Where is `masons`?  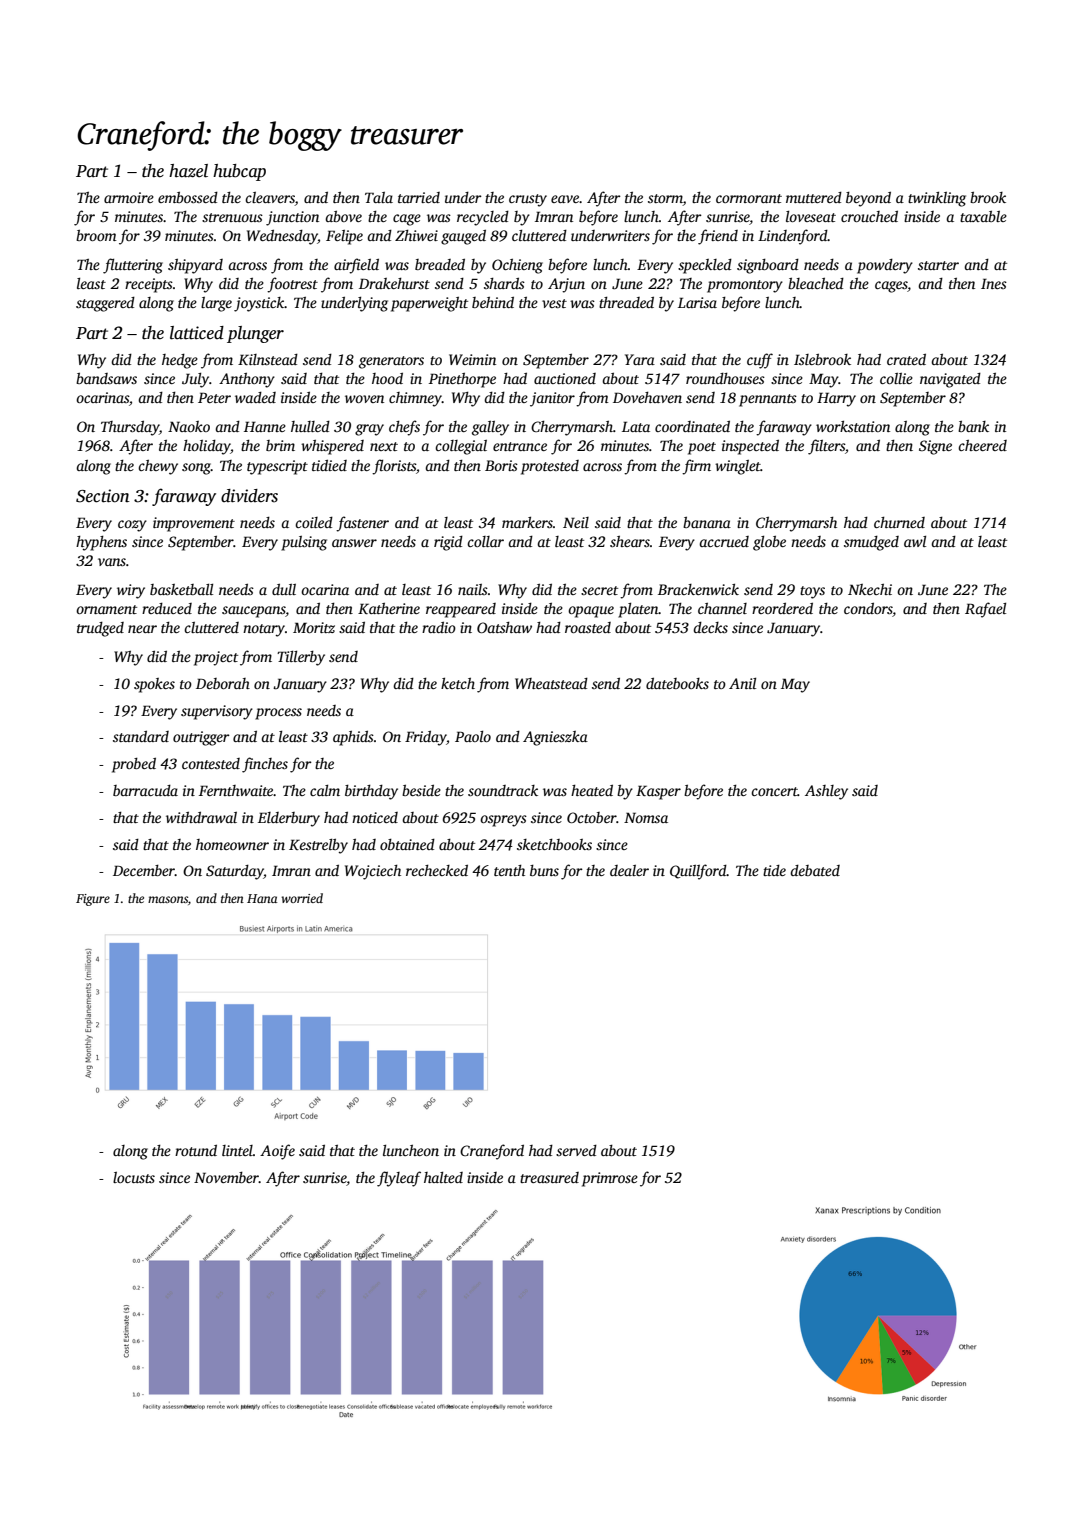 masons is located at coordinates (168, 899).
